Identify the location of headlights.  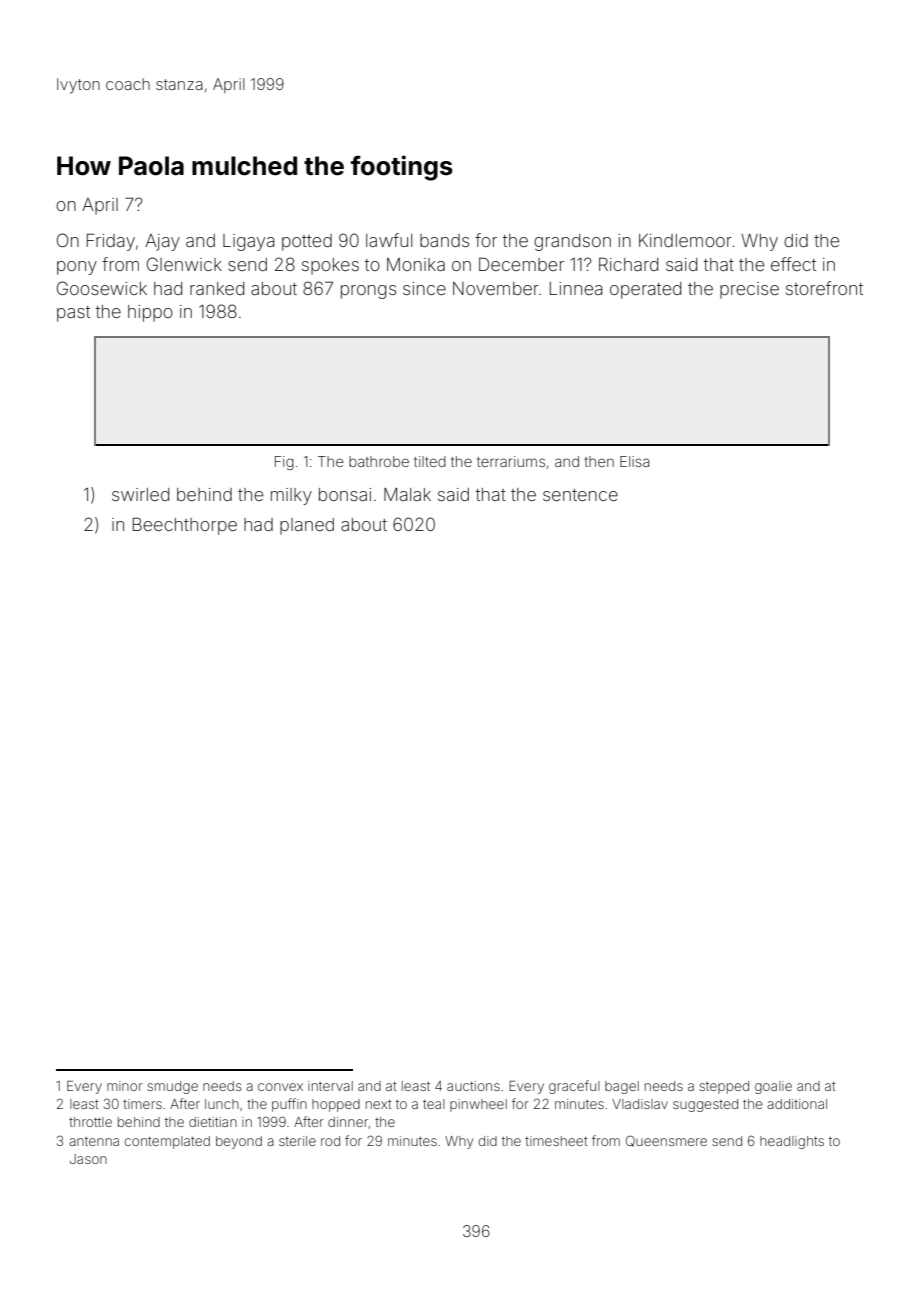
(792, 1142).
